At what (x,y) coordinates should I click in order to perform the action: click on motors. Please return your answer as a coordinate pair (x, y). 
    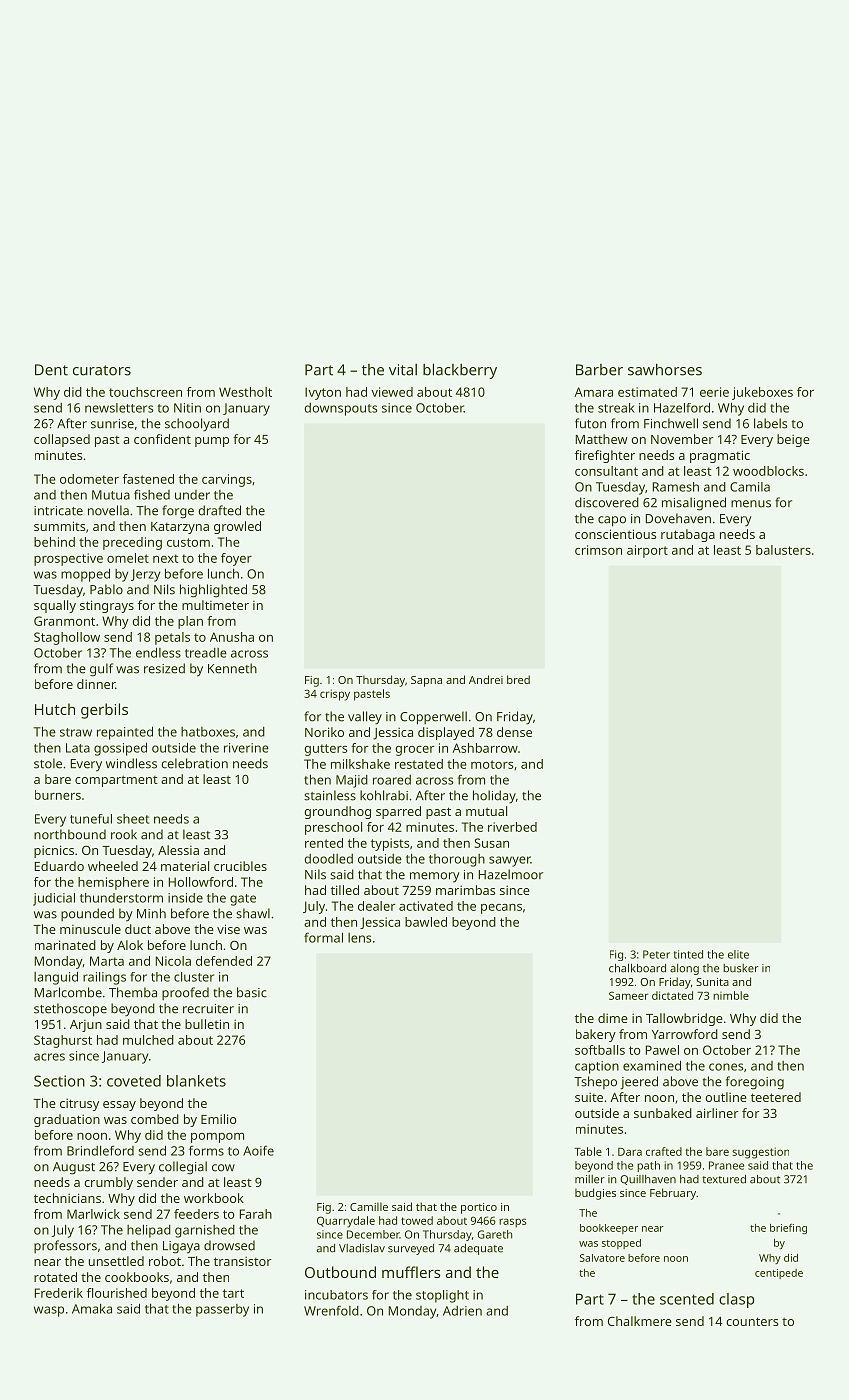
    Looking at the image, I should click on (492, 764).
